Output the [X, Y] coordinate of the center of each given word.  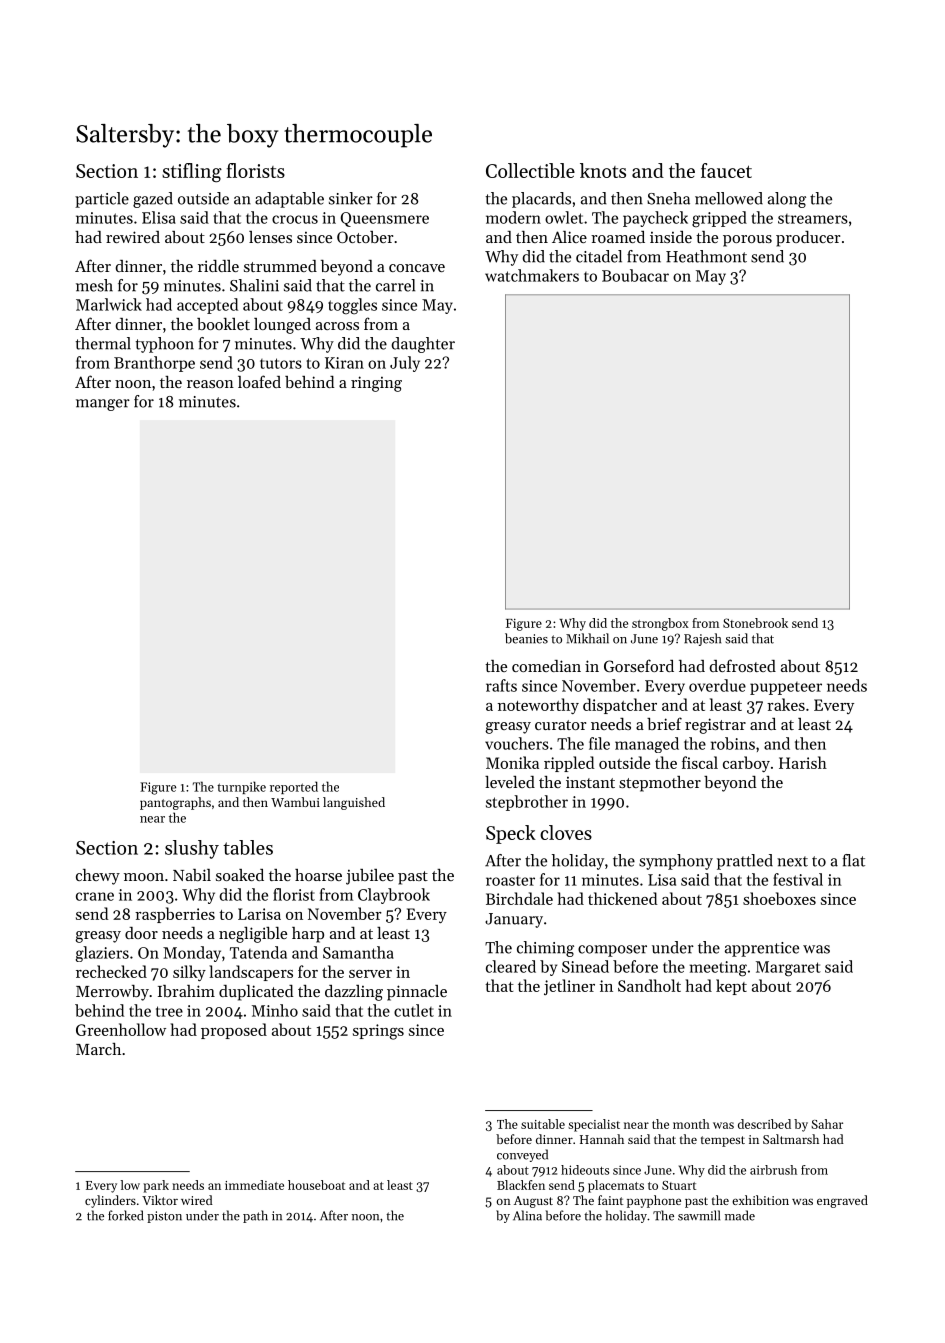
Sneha [668, 198]
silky [189, 973]
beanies [526, 638]
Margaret [788, 969]
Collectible [530, 170]
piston [164, 1217]
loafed [259, 381]
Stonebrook [755, 623]
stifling [192, 173]
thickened [623, 898]
